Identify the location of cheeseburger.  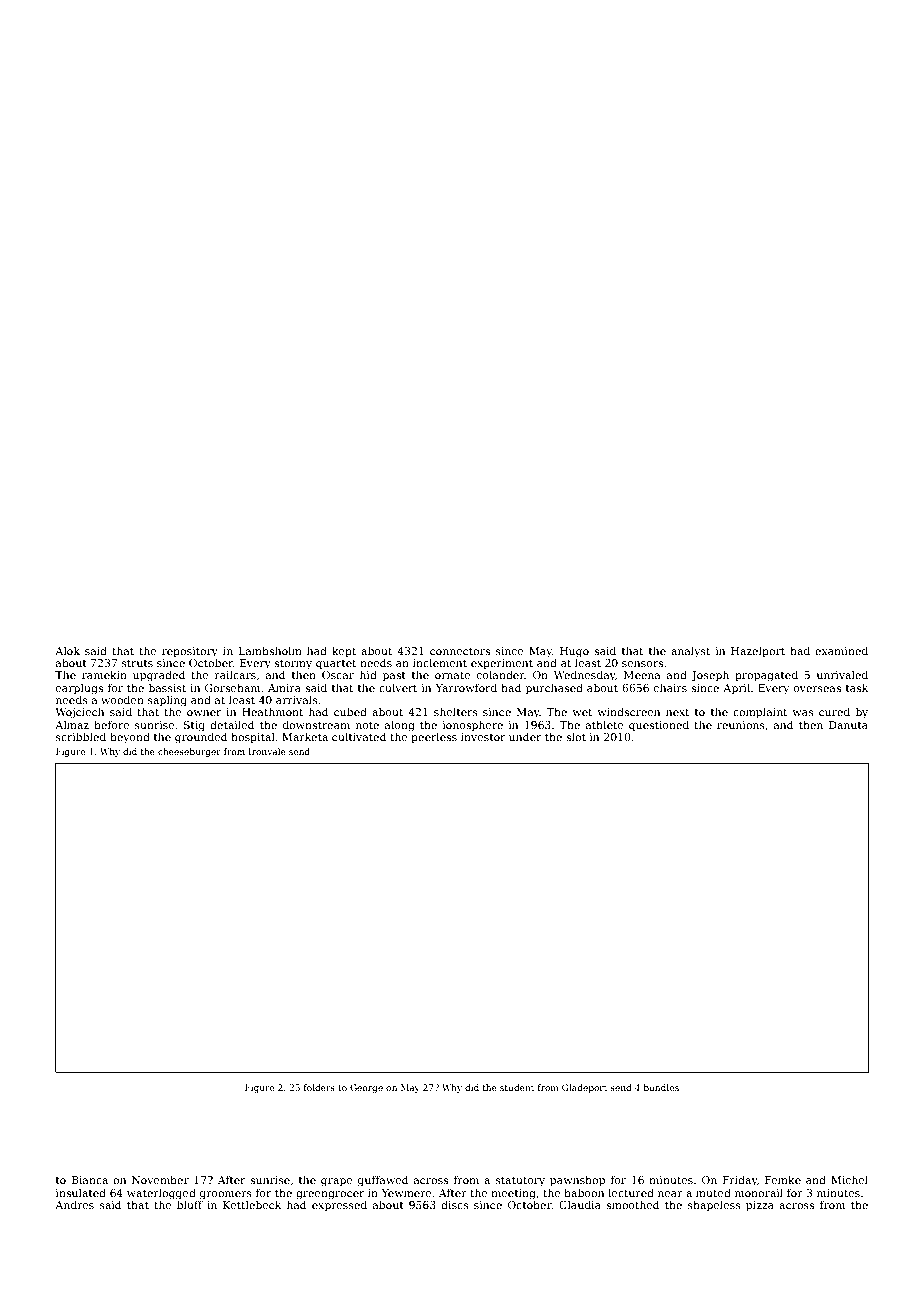
(189, 752).
